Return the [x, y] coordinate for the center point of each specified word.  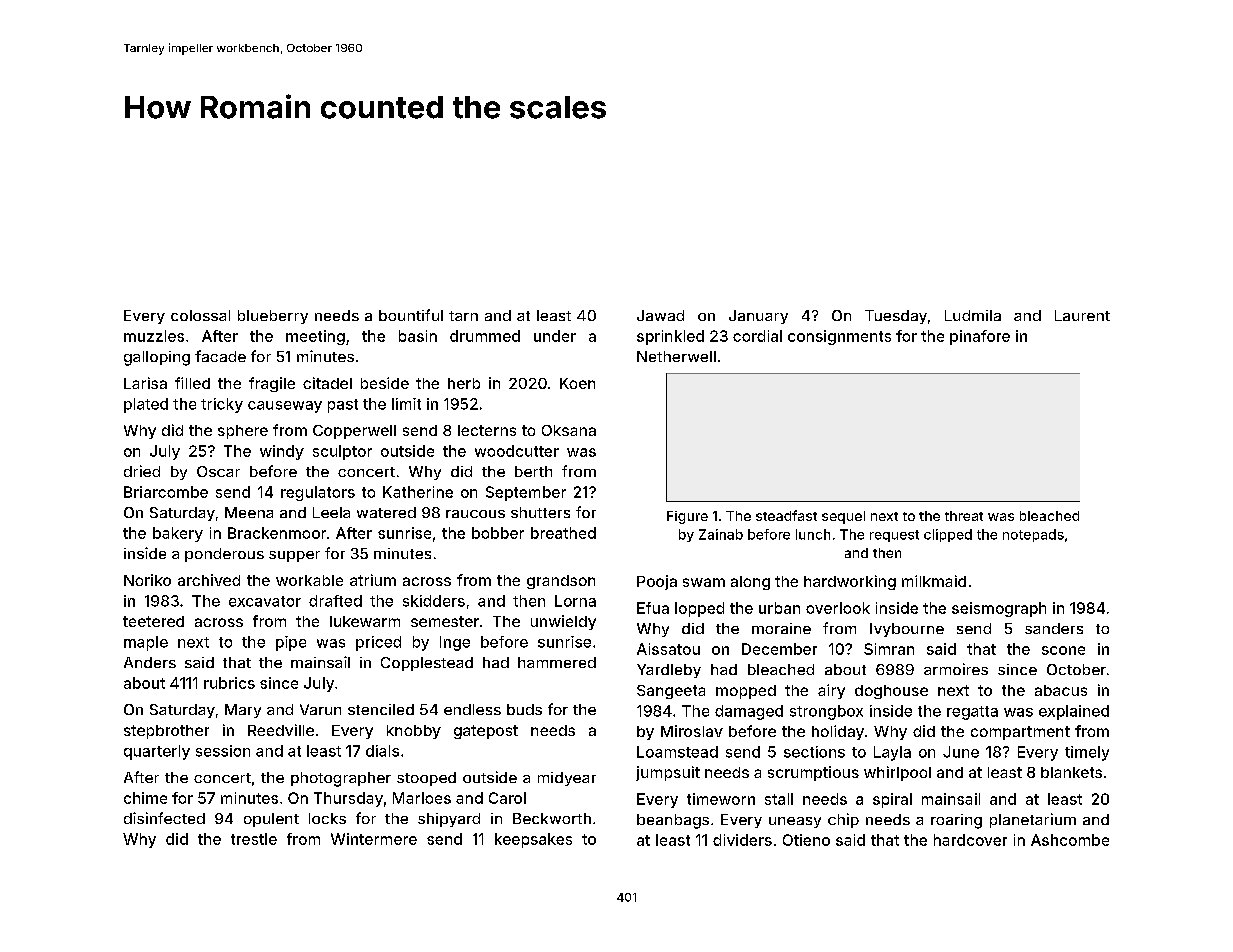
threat [964, 516]
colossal [200, 315]
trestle [254, 839]
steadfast [786, 515]
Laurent [1082, 315]
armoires [956, 669]
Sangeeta [671, 692]
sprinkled [670, 337]
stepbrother [166, 732]
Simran [889, 649]
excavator [265, 601]
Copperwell [354, 432]
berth [533, 471]
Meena [249, 512]
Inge [455, 643]
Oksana [569, 430]
